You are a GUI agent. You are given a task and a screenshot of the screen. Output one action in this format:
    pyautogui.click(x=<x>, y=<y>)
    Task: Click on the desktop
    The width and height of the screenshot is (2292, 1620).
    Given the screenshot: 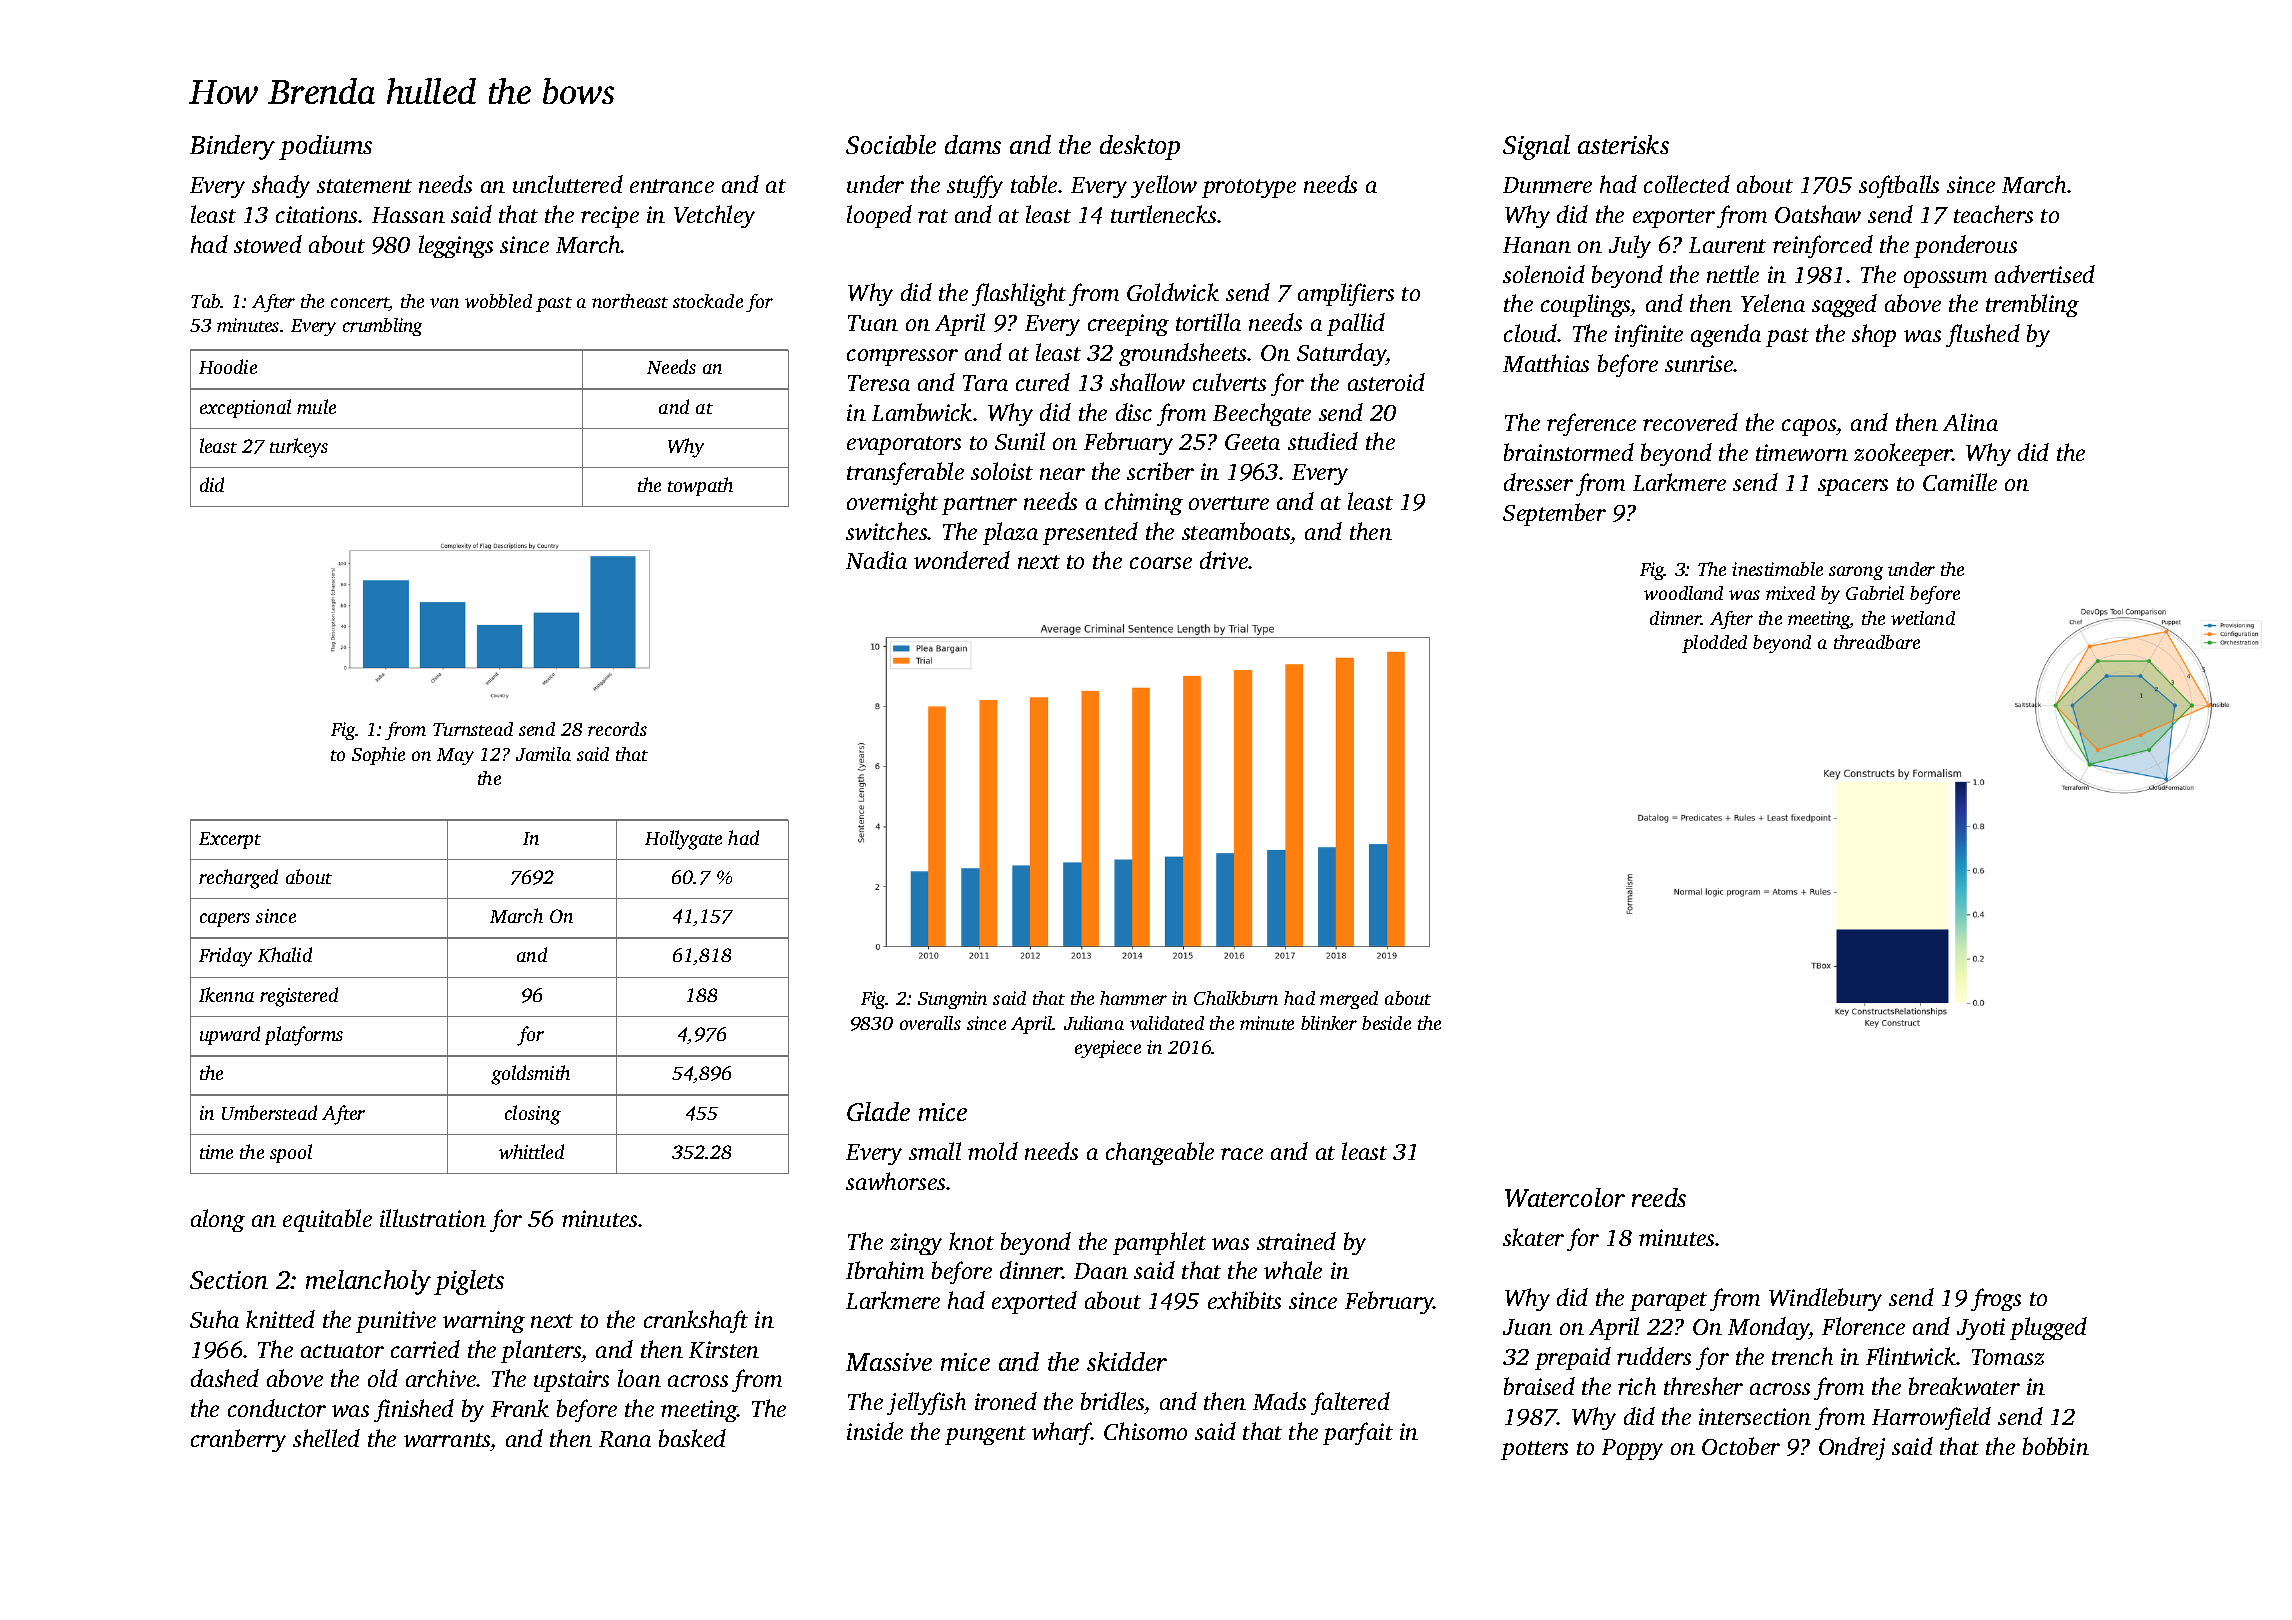 What is the action you would take?
    pyautogui.click(x=1140, y=147)
